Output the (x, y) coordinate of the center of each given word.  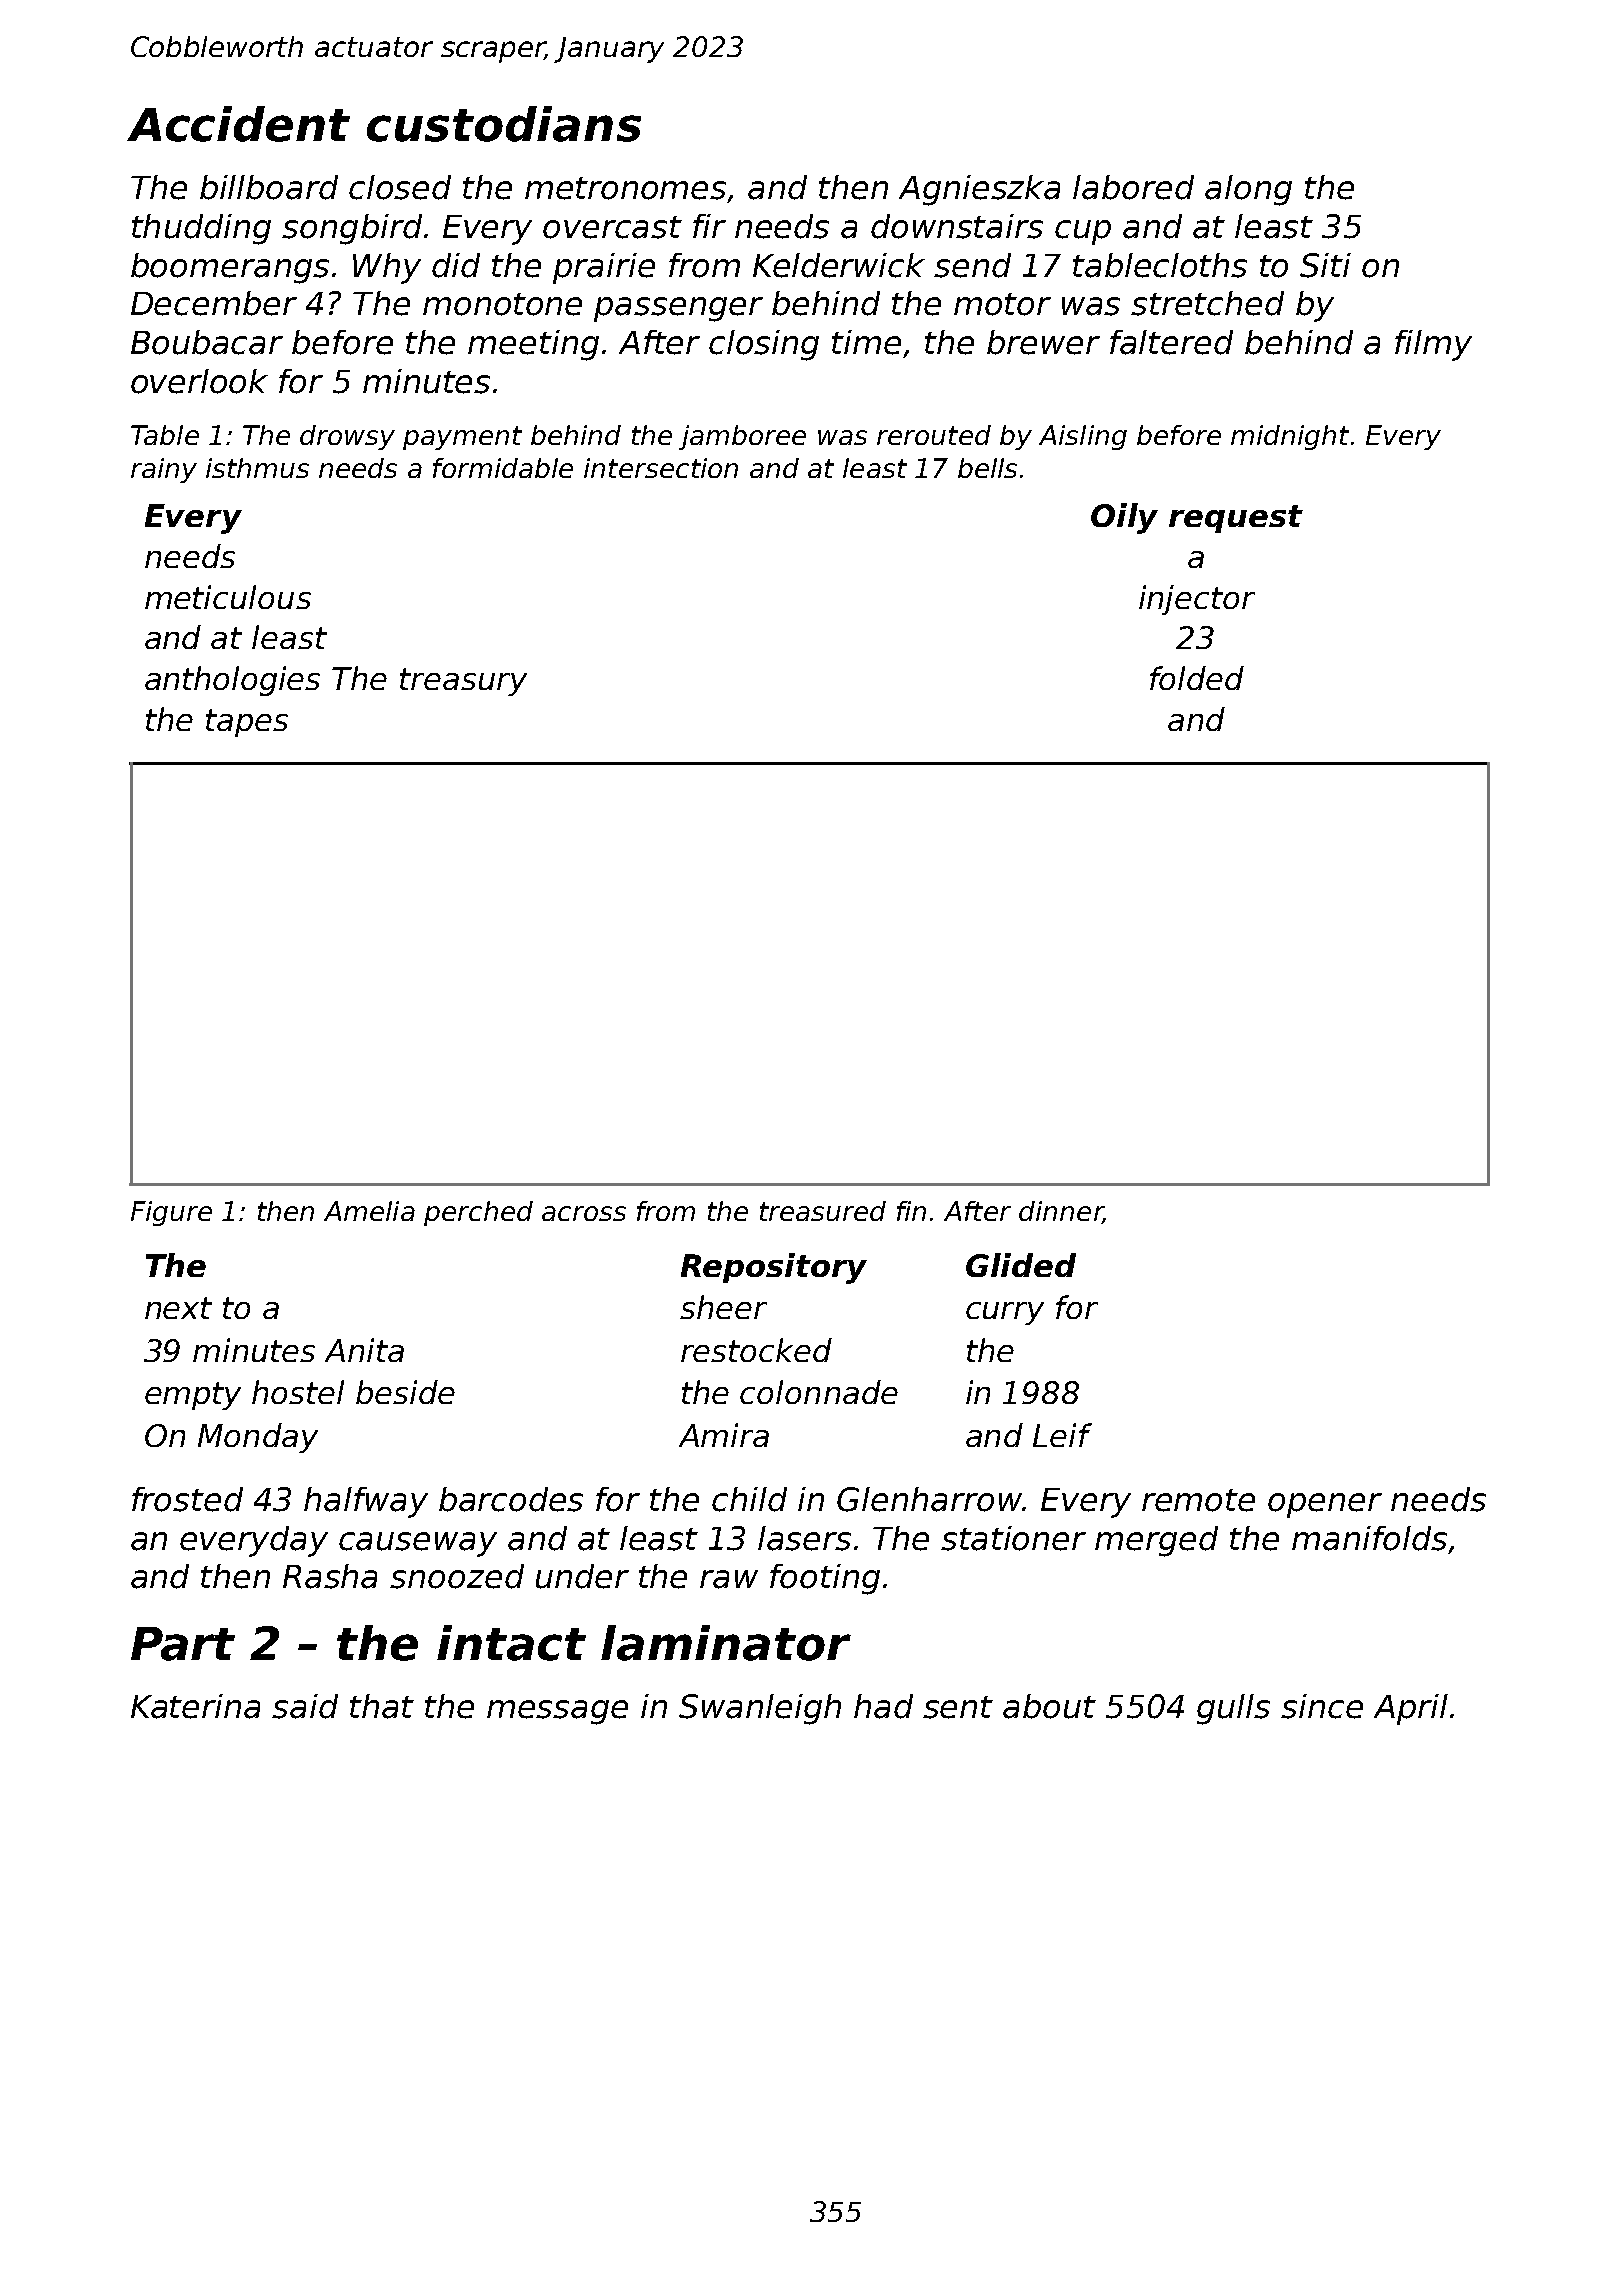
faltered (1171, 342)
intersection (661, 468)
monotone (502, 304)
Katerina (195, 1706)
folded (1197, 678)
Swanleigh (760, 1709)
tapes (247, 723)
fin (911, 1211)
